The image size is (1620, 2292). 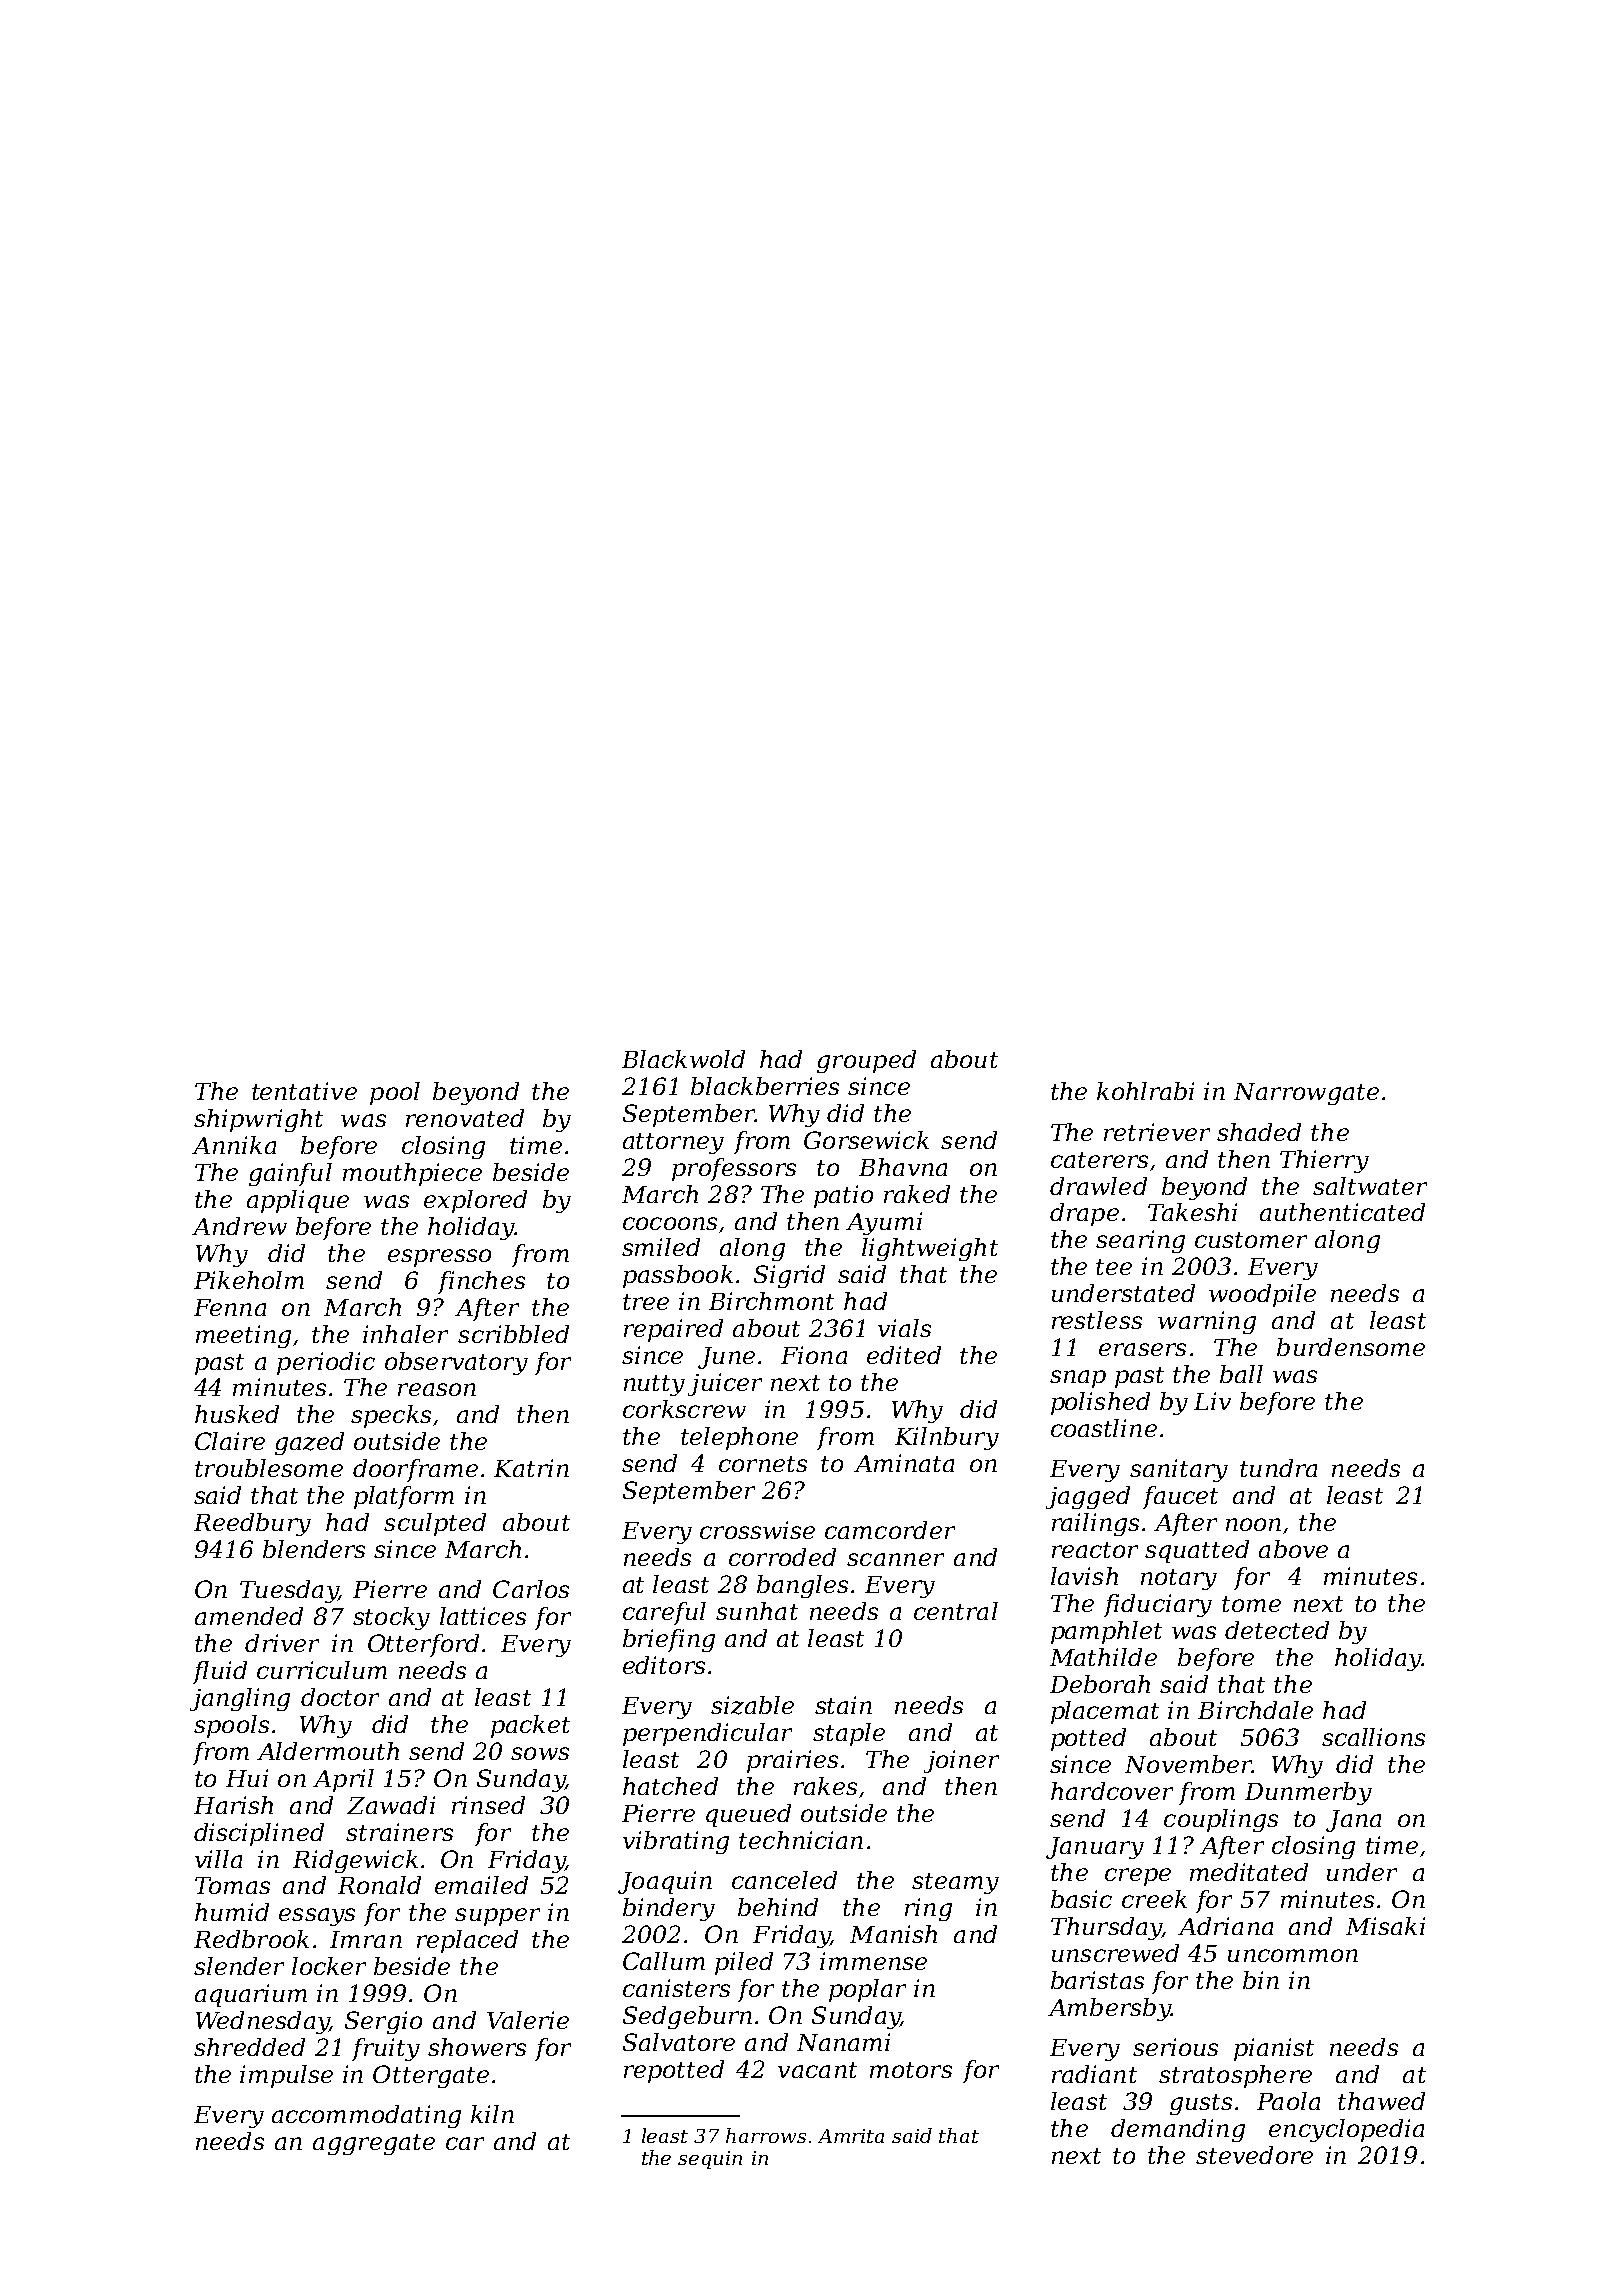 What do you see at coordinates (465, 1118) in the document?
I see `renovated` at bounding box center [465, 1118].
